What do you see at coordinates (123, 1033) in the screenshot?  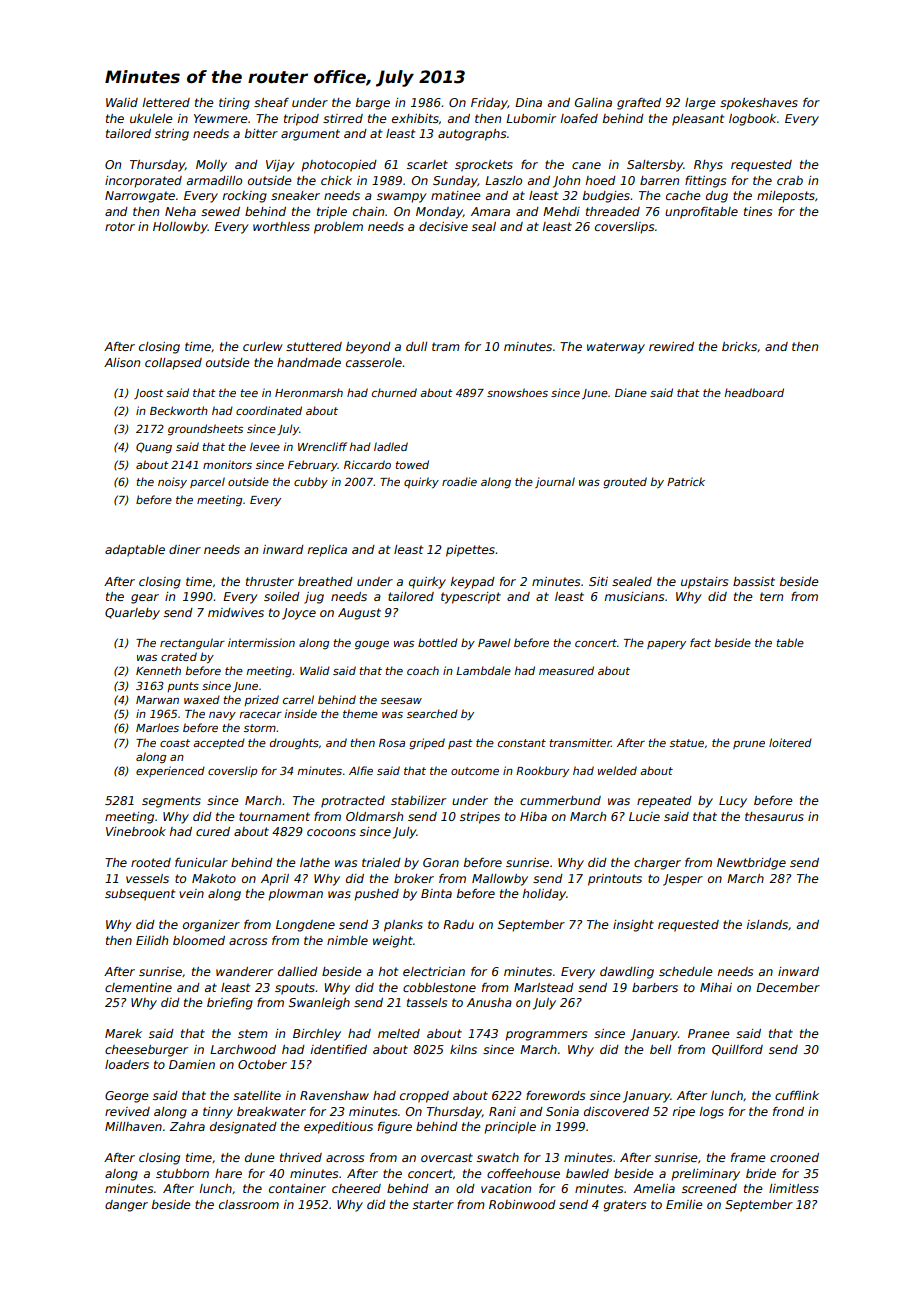 I see `Marek` at bounding box center [123, 1033].
